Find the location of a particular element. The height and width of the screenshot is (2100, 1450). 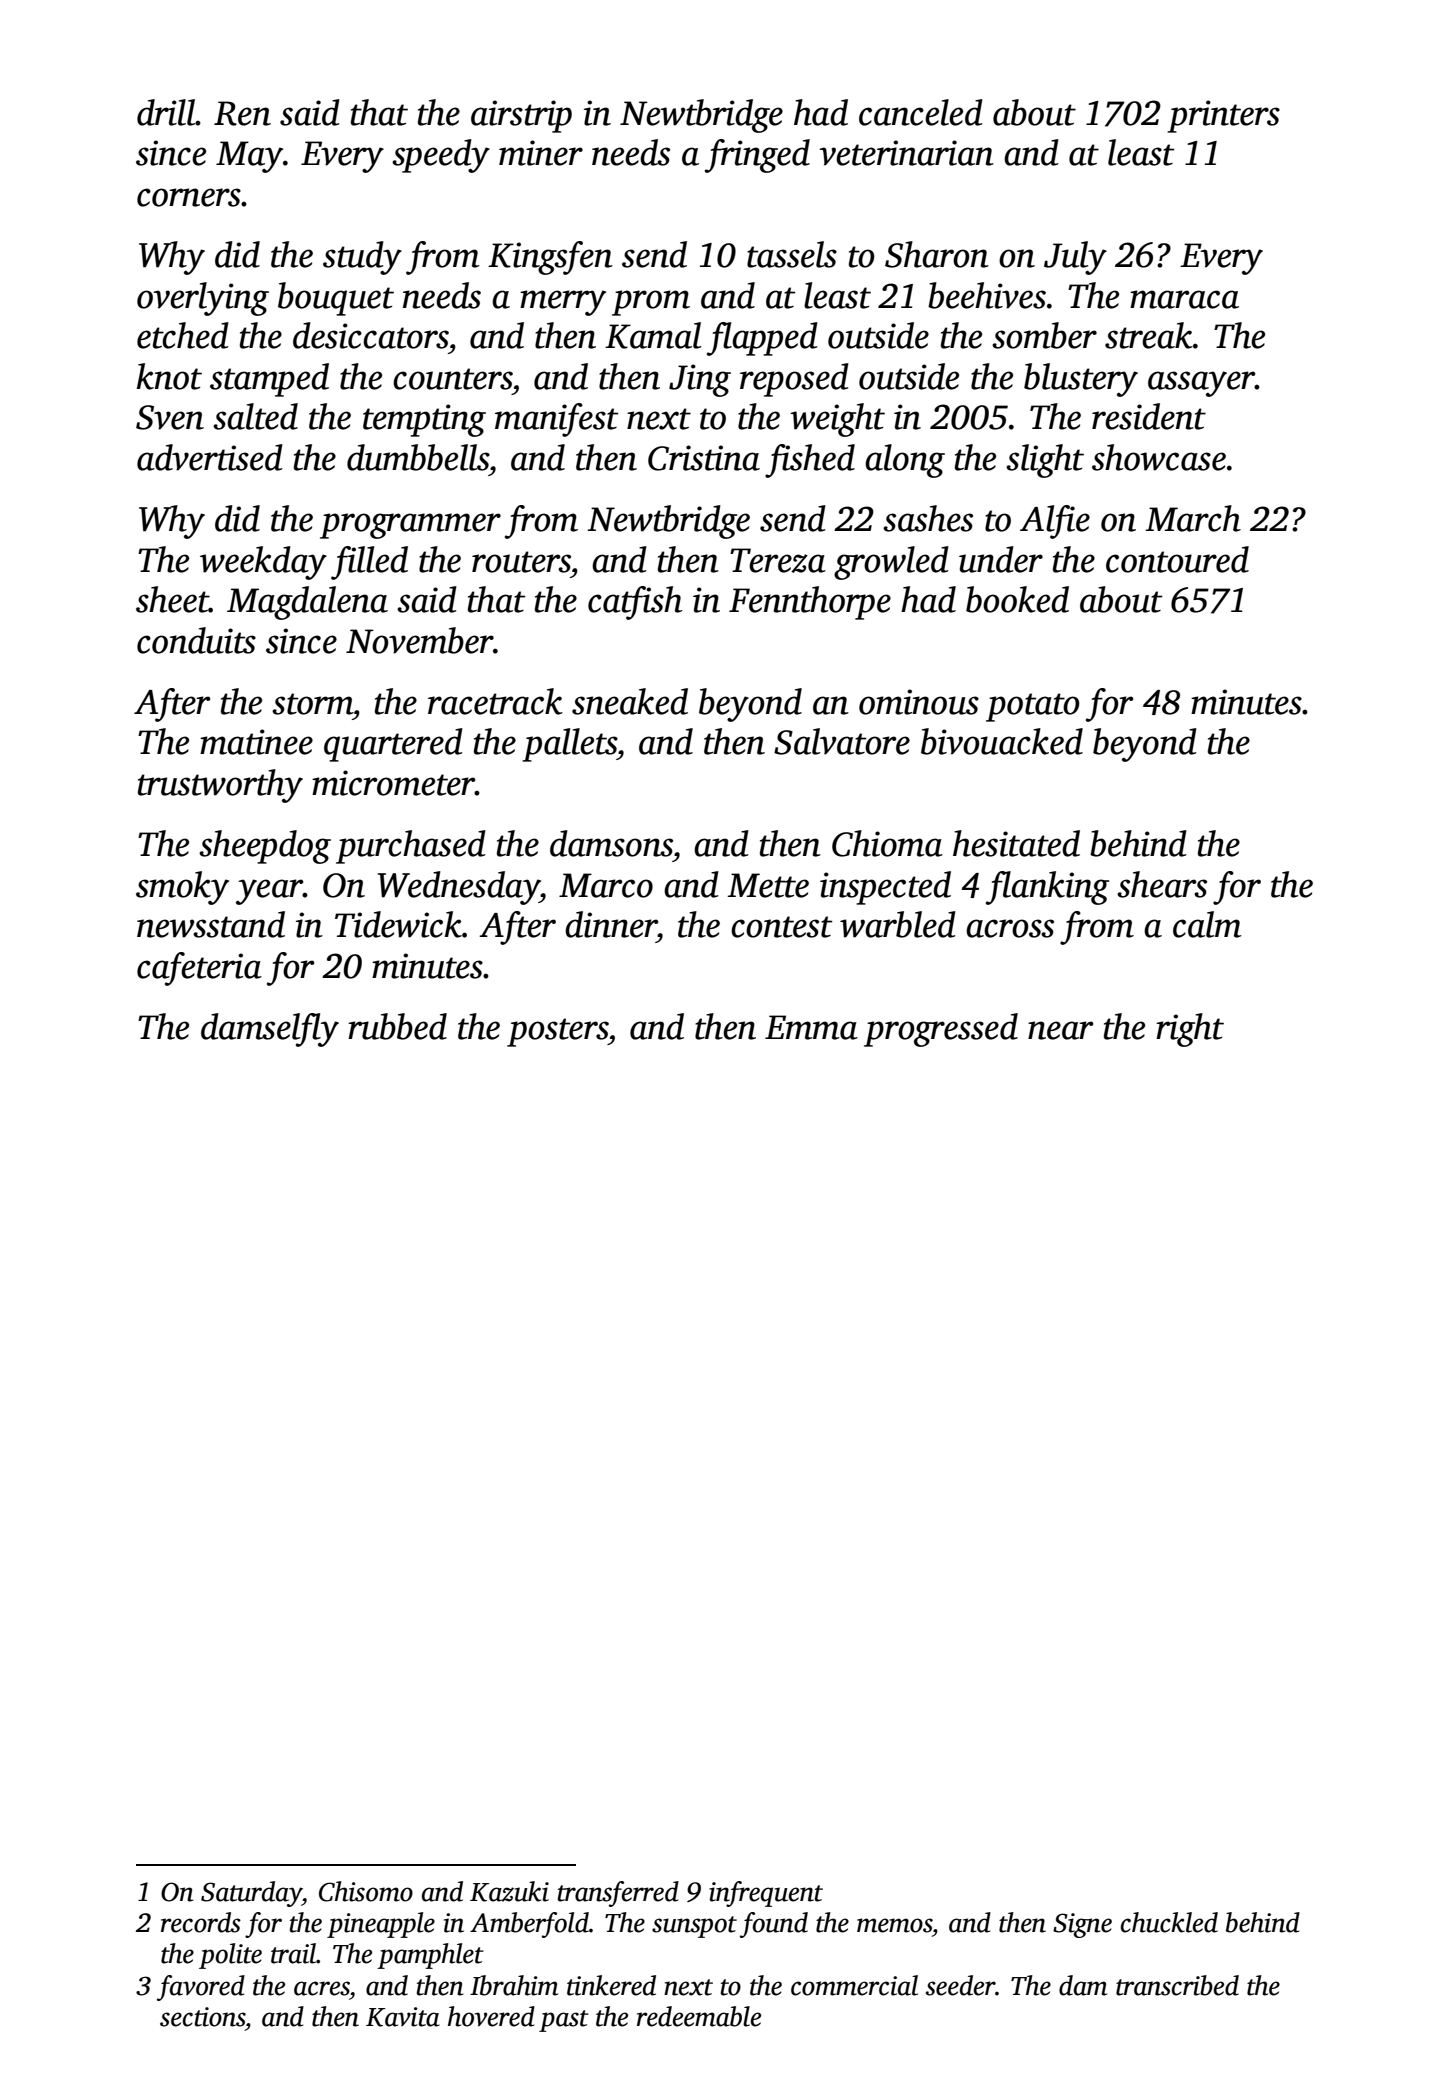

May is located at coordinates (249, 157).
